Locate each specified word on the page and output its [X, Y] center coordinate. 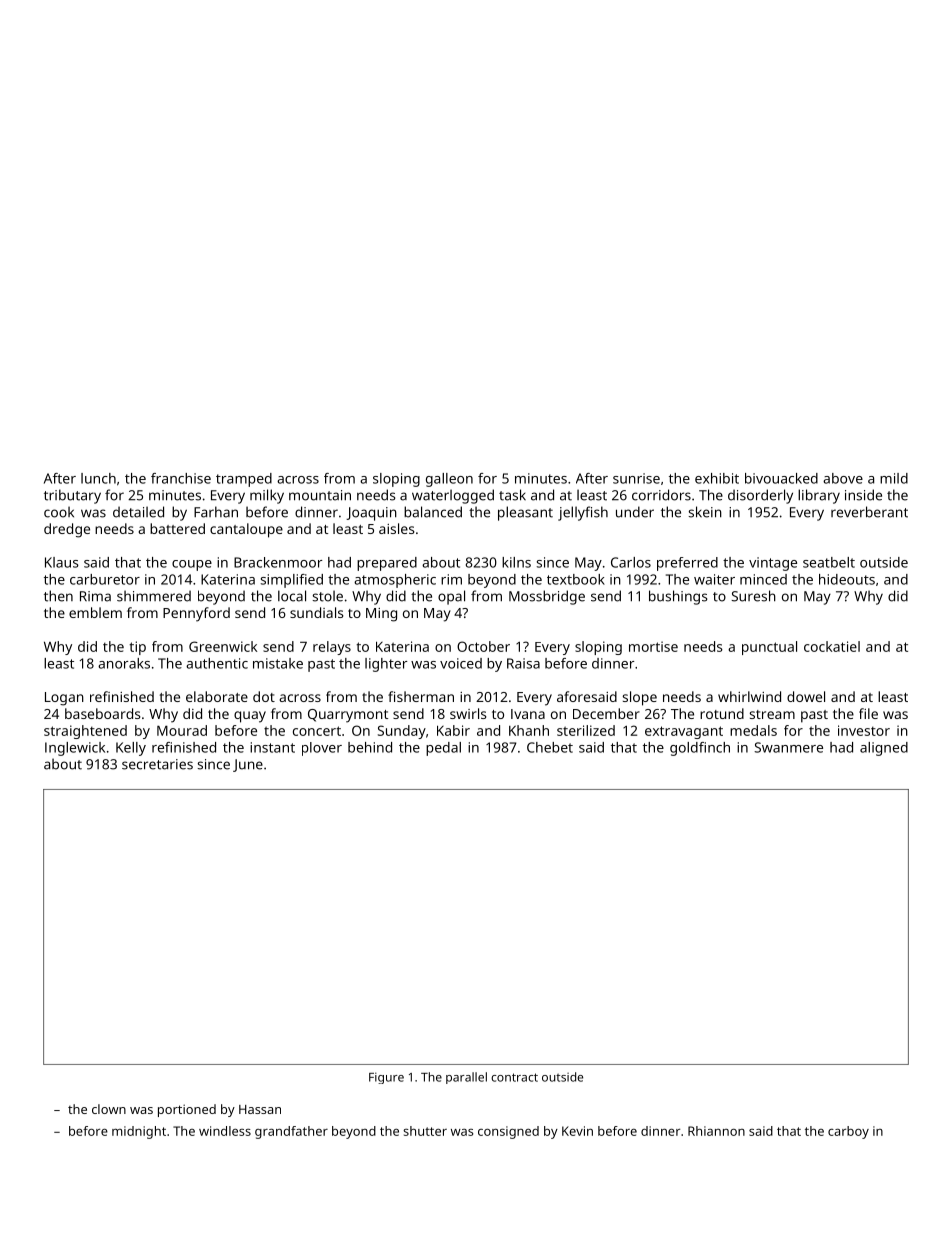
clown [109, 1109]
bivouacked [781, 478]
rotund [722, 713]
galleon [449, 480]
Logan [64, 699]
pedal [443, 749]
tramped [244, 480]
